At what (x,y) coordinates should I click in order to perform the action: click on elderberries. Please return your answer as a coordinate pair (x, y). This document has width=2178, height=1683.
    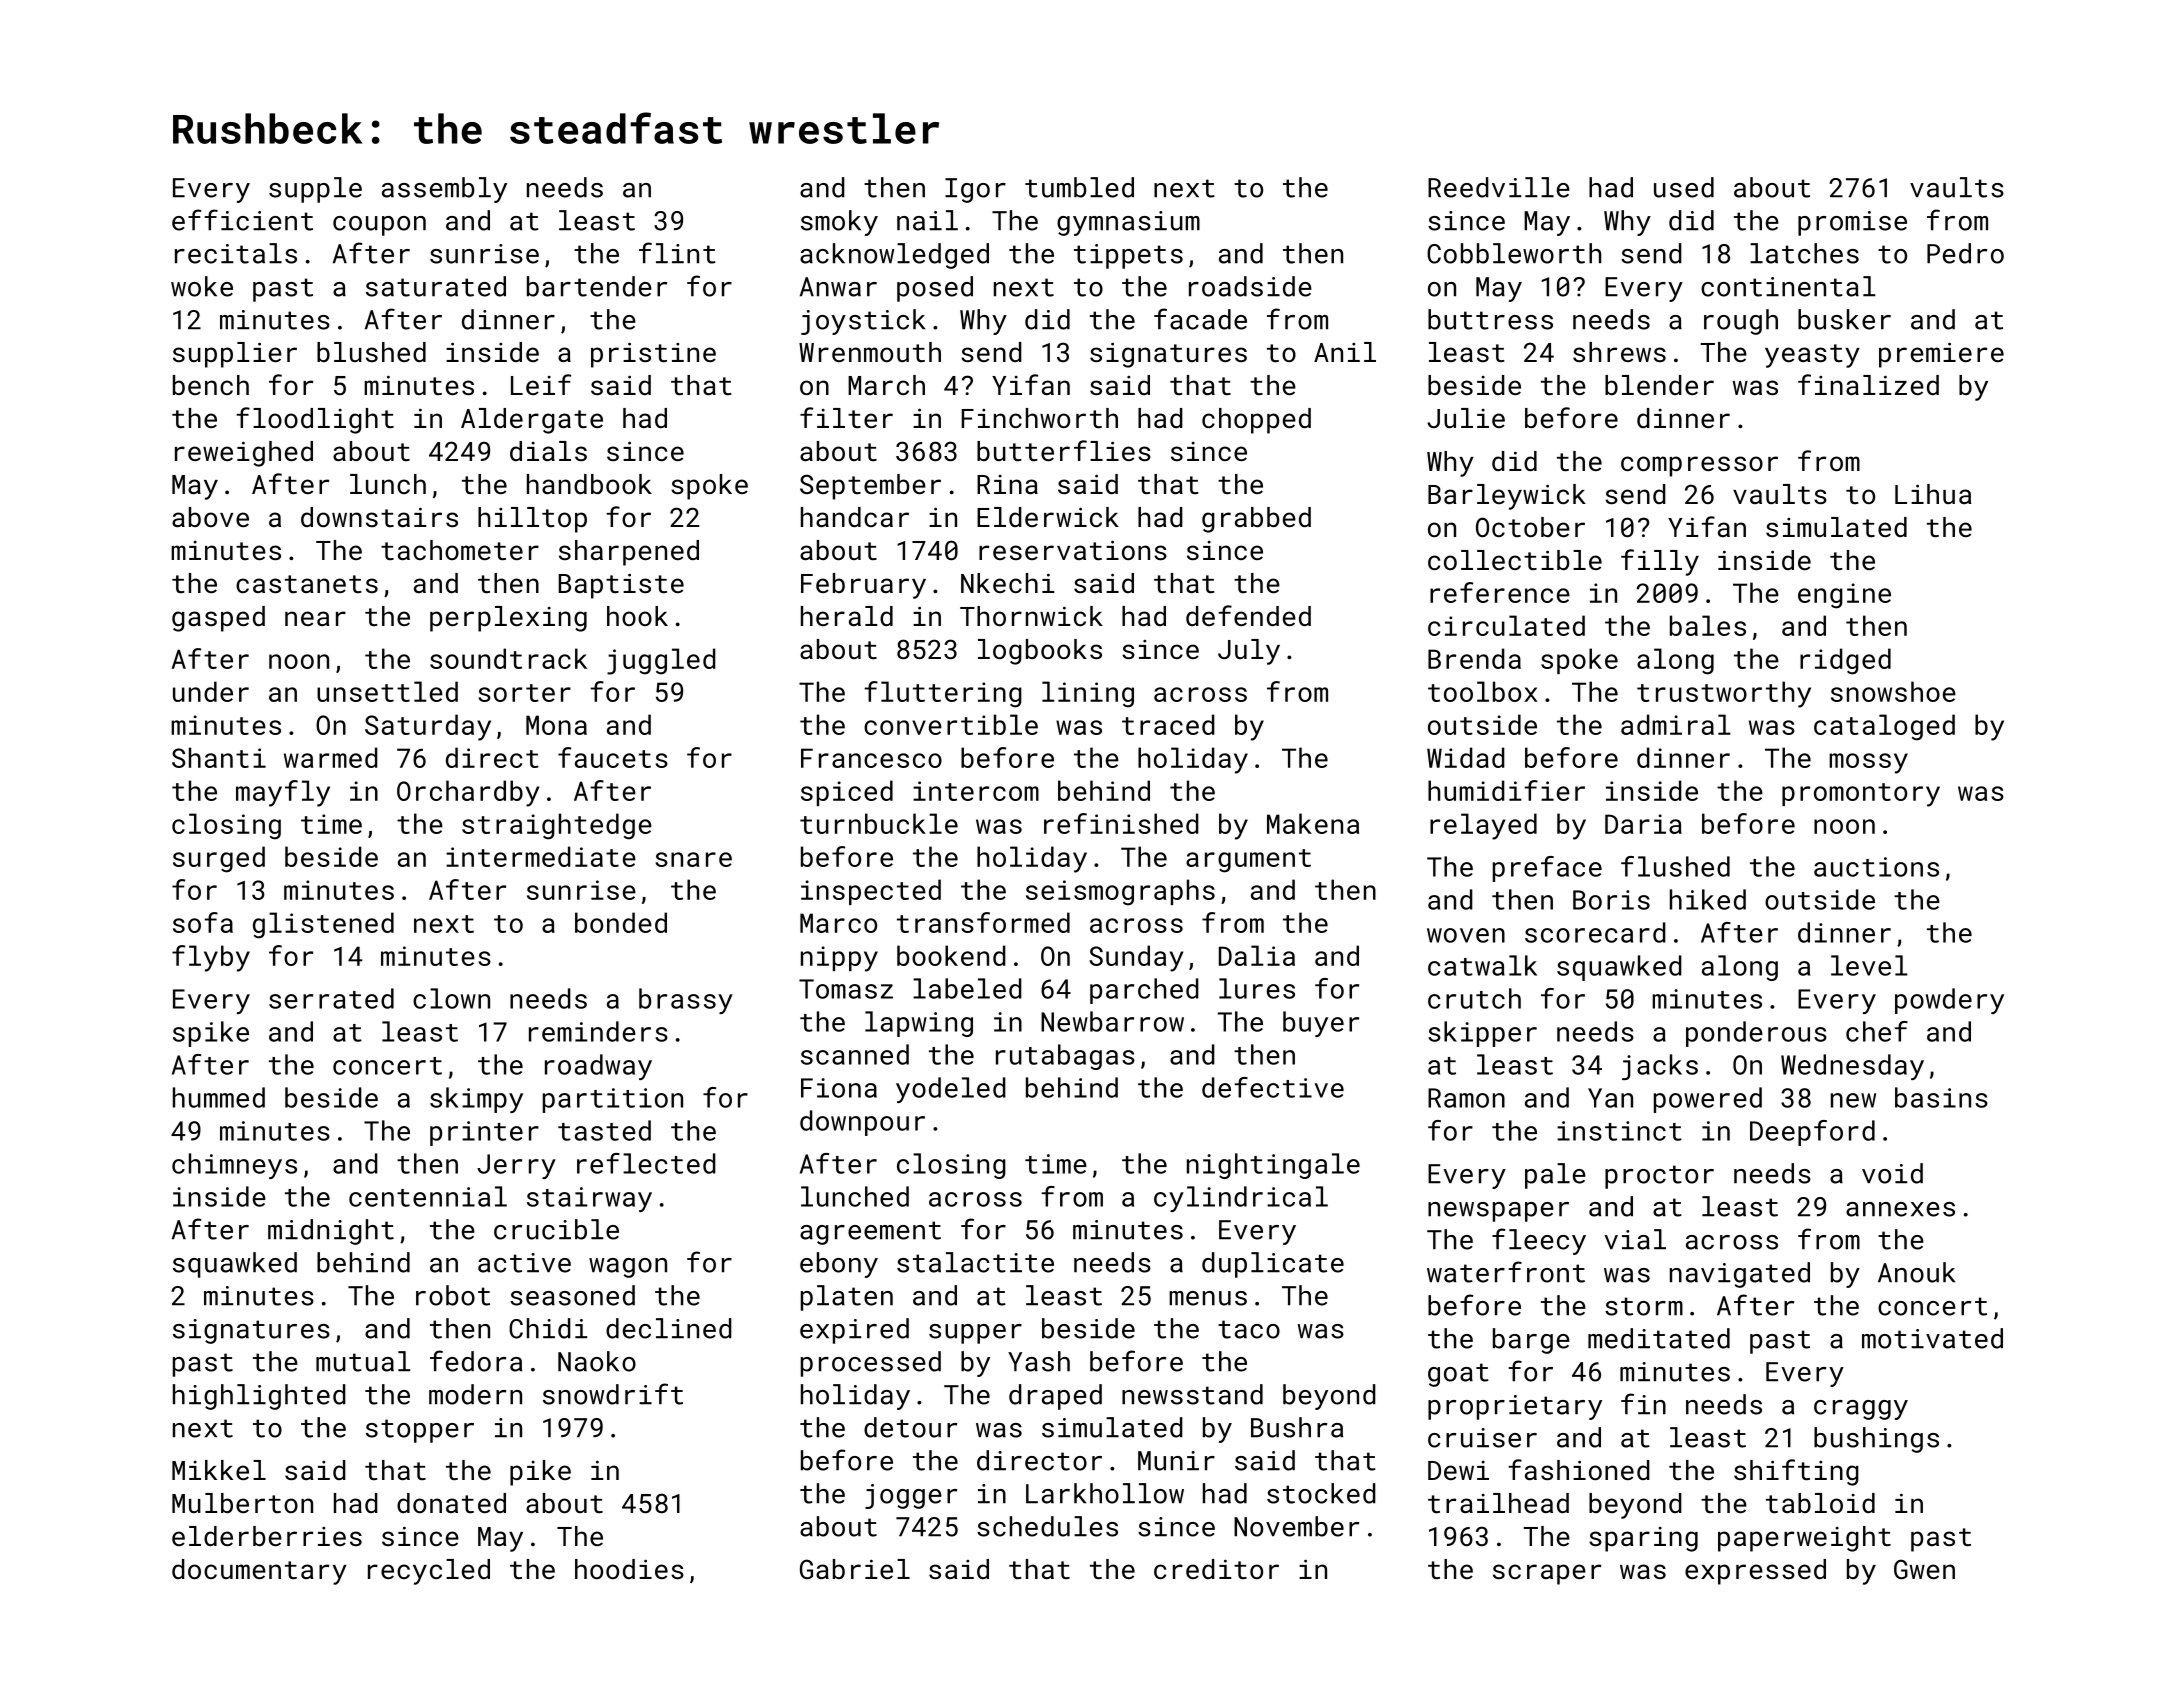
    Looking at the image, I should click on (267, 1536).
